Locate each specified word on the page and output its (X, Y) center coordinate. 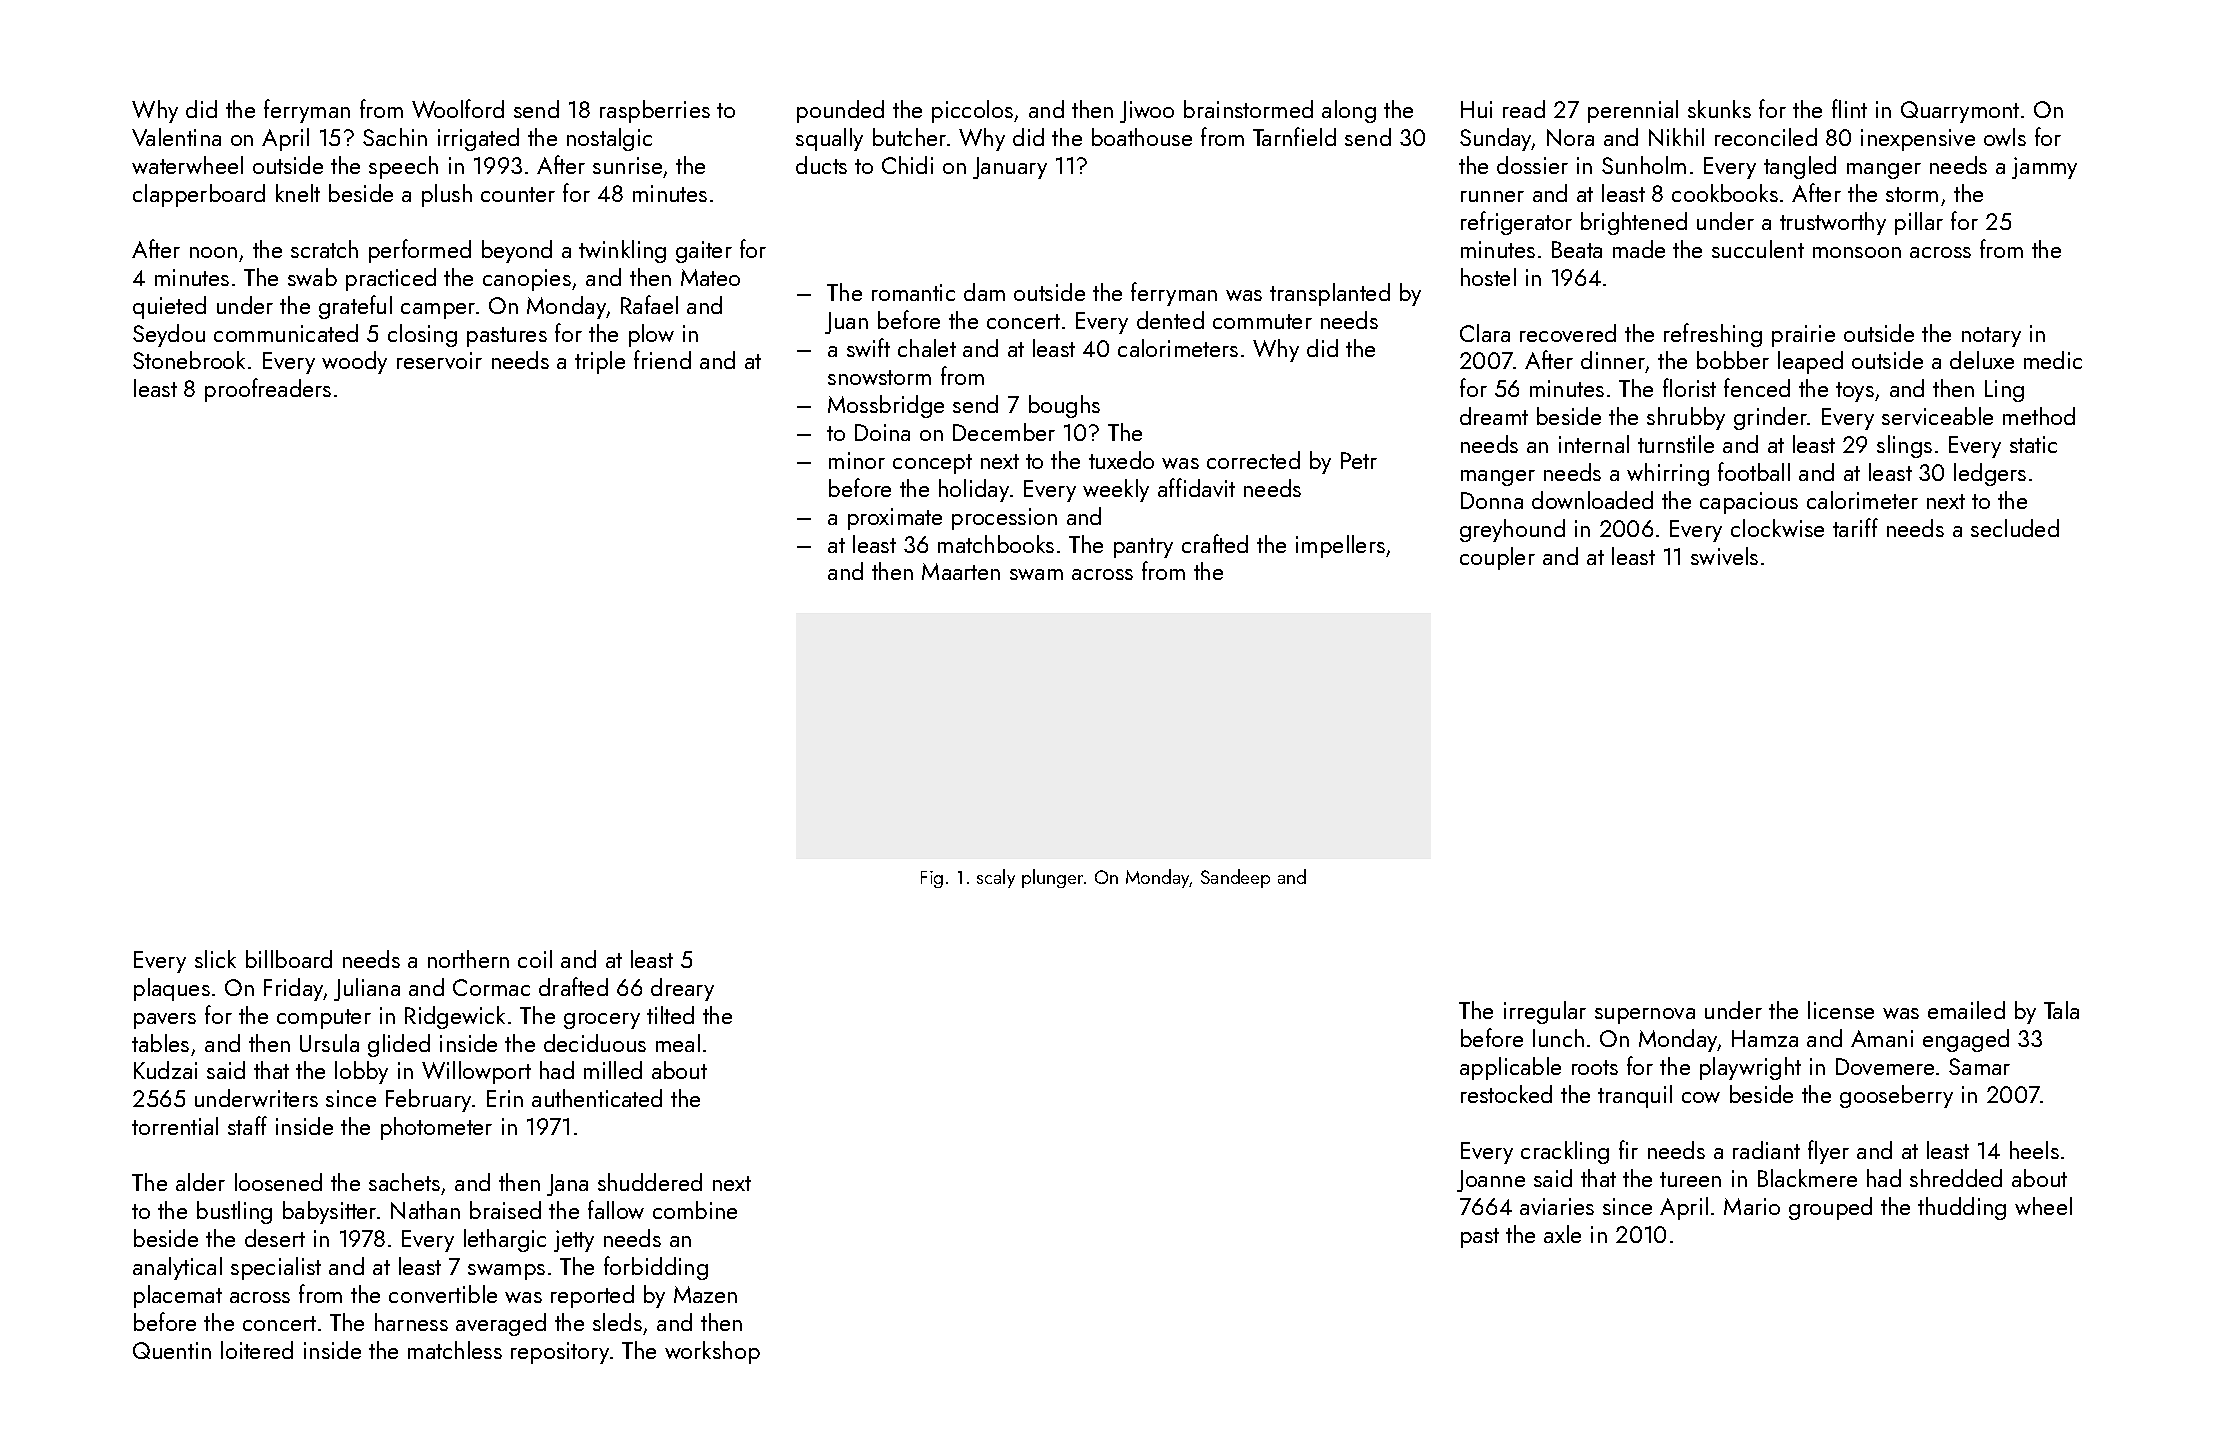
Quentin (172, 1350)
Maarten (961, 571)
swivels (1724, 556)
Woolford (458, 108)
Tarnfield (1294, 136)
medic (2053, 360)
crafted (1215, 543)
